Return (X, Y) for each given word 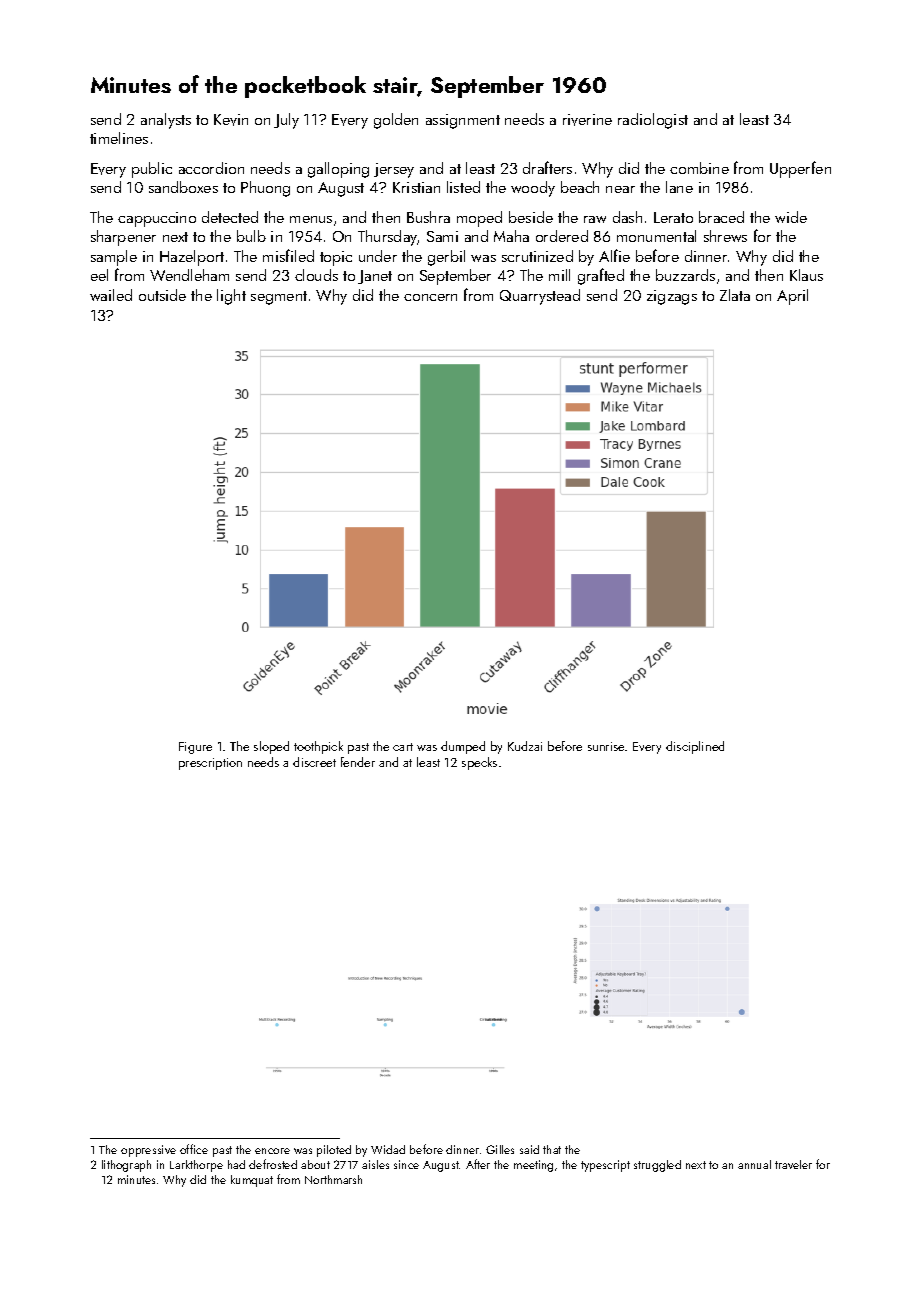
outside (162, 295)
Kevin (231, 120)
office (194, 1149)
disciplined (695, 747)
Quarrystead (540, 297)
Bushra (428, 217)
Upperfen (800, 169)
